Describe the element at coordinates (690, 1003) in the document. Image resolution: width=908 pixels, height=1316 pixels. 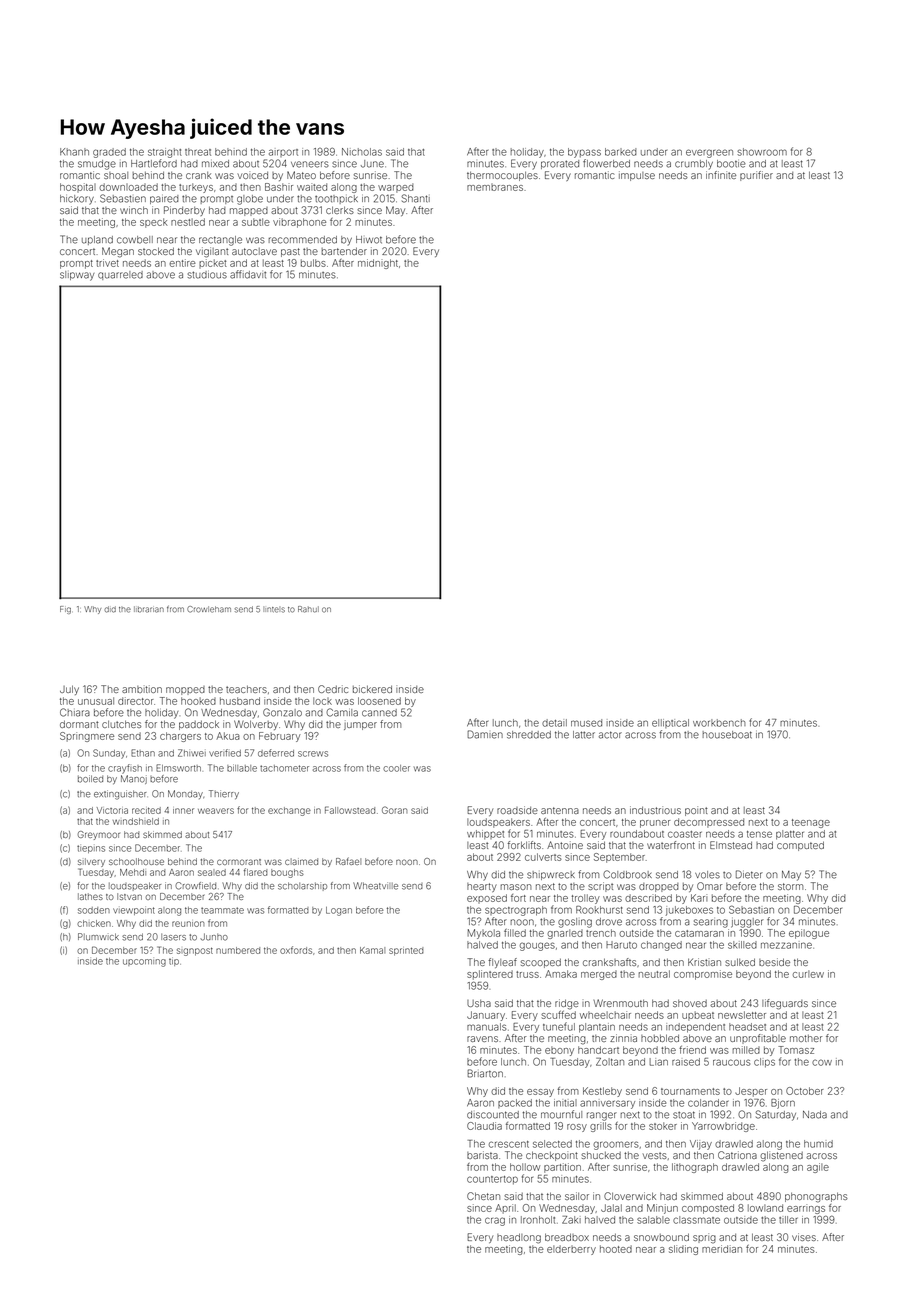
I see `shoved` at that location.
